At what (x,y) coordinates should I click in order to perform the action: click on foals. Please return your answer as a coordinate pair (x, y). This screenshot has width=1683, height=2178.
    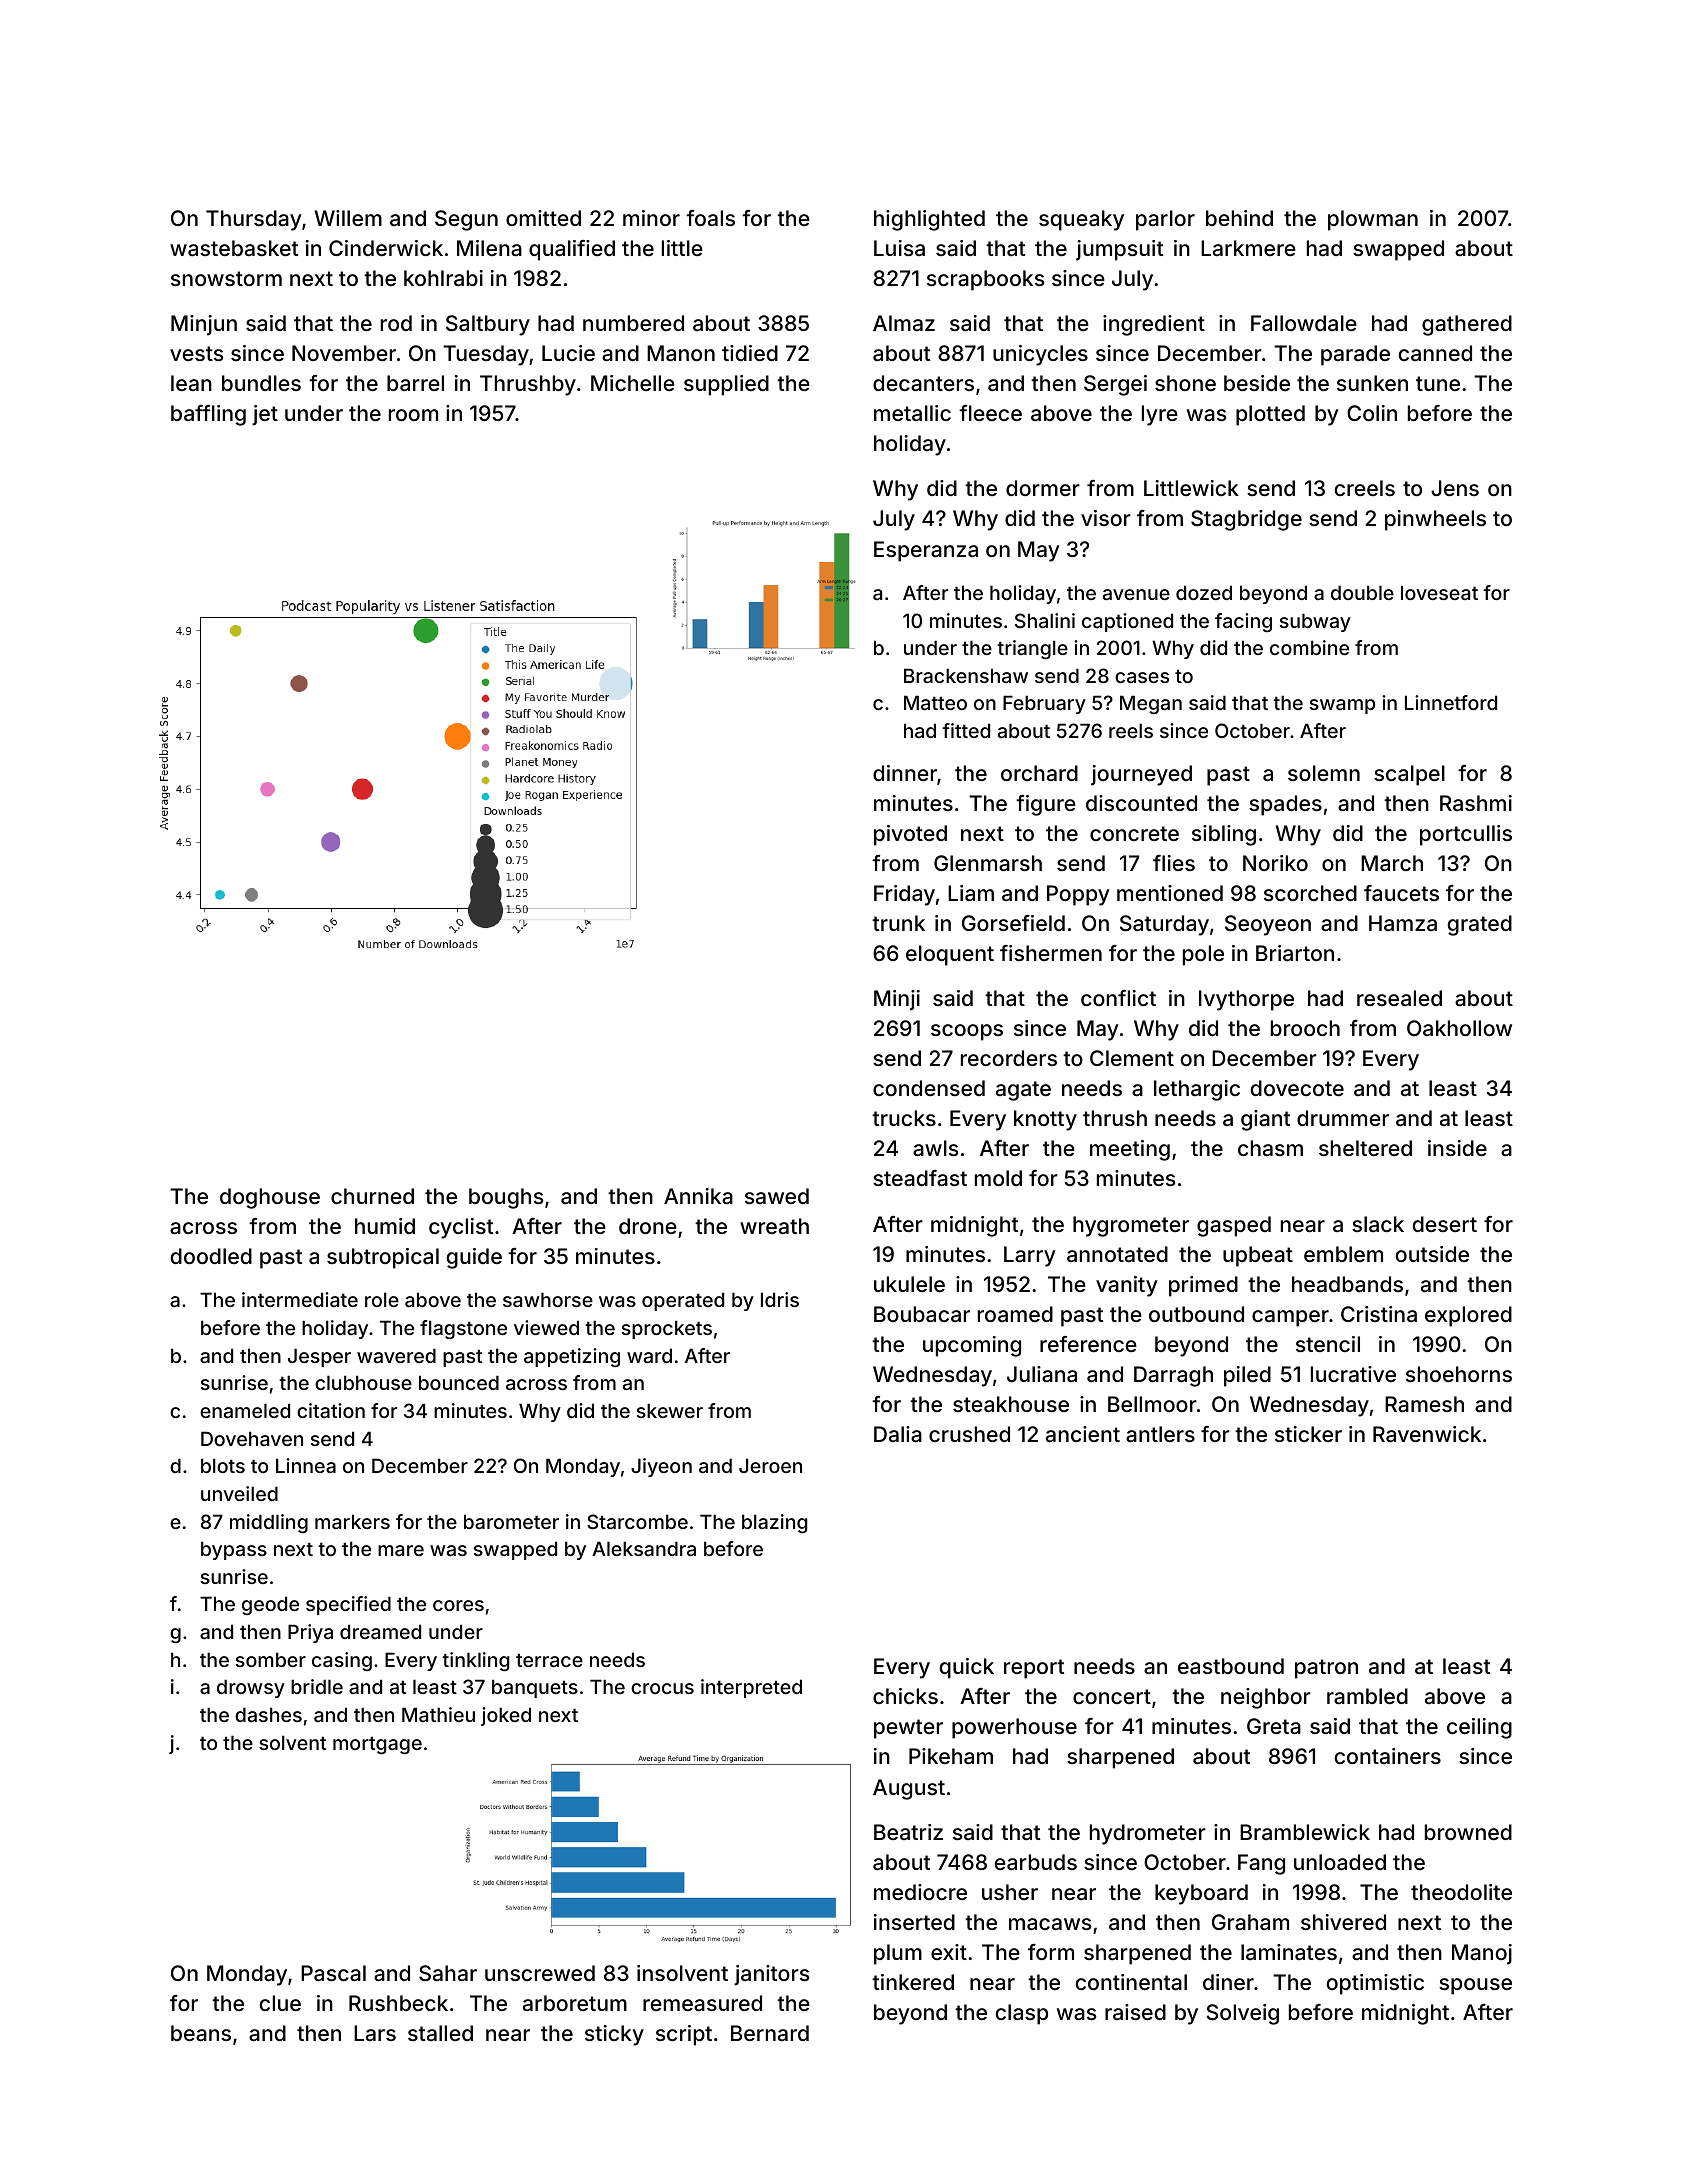
    Looking at the image, I should click on (710, 218).
